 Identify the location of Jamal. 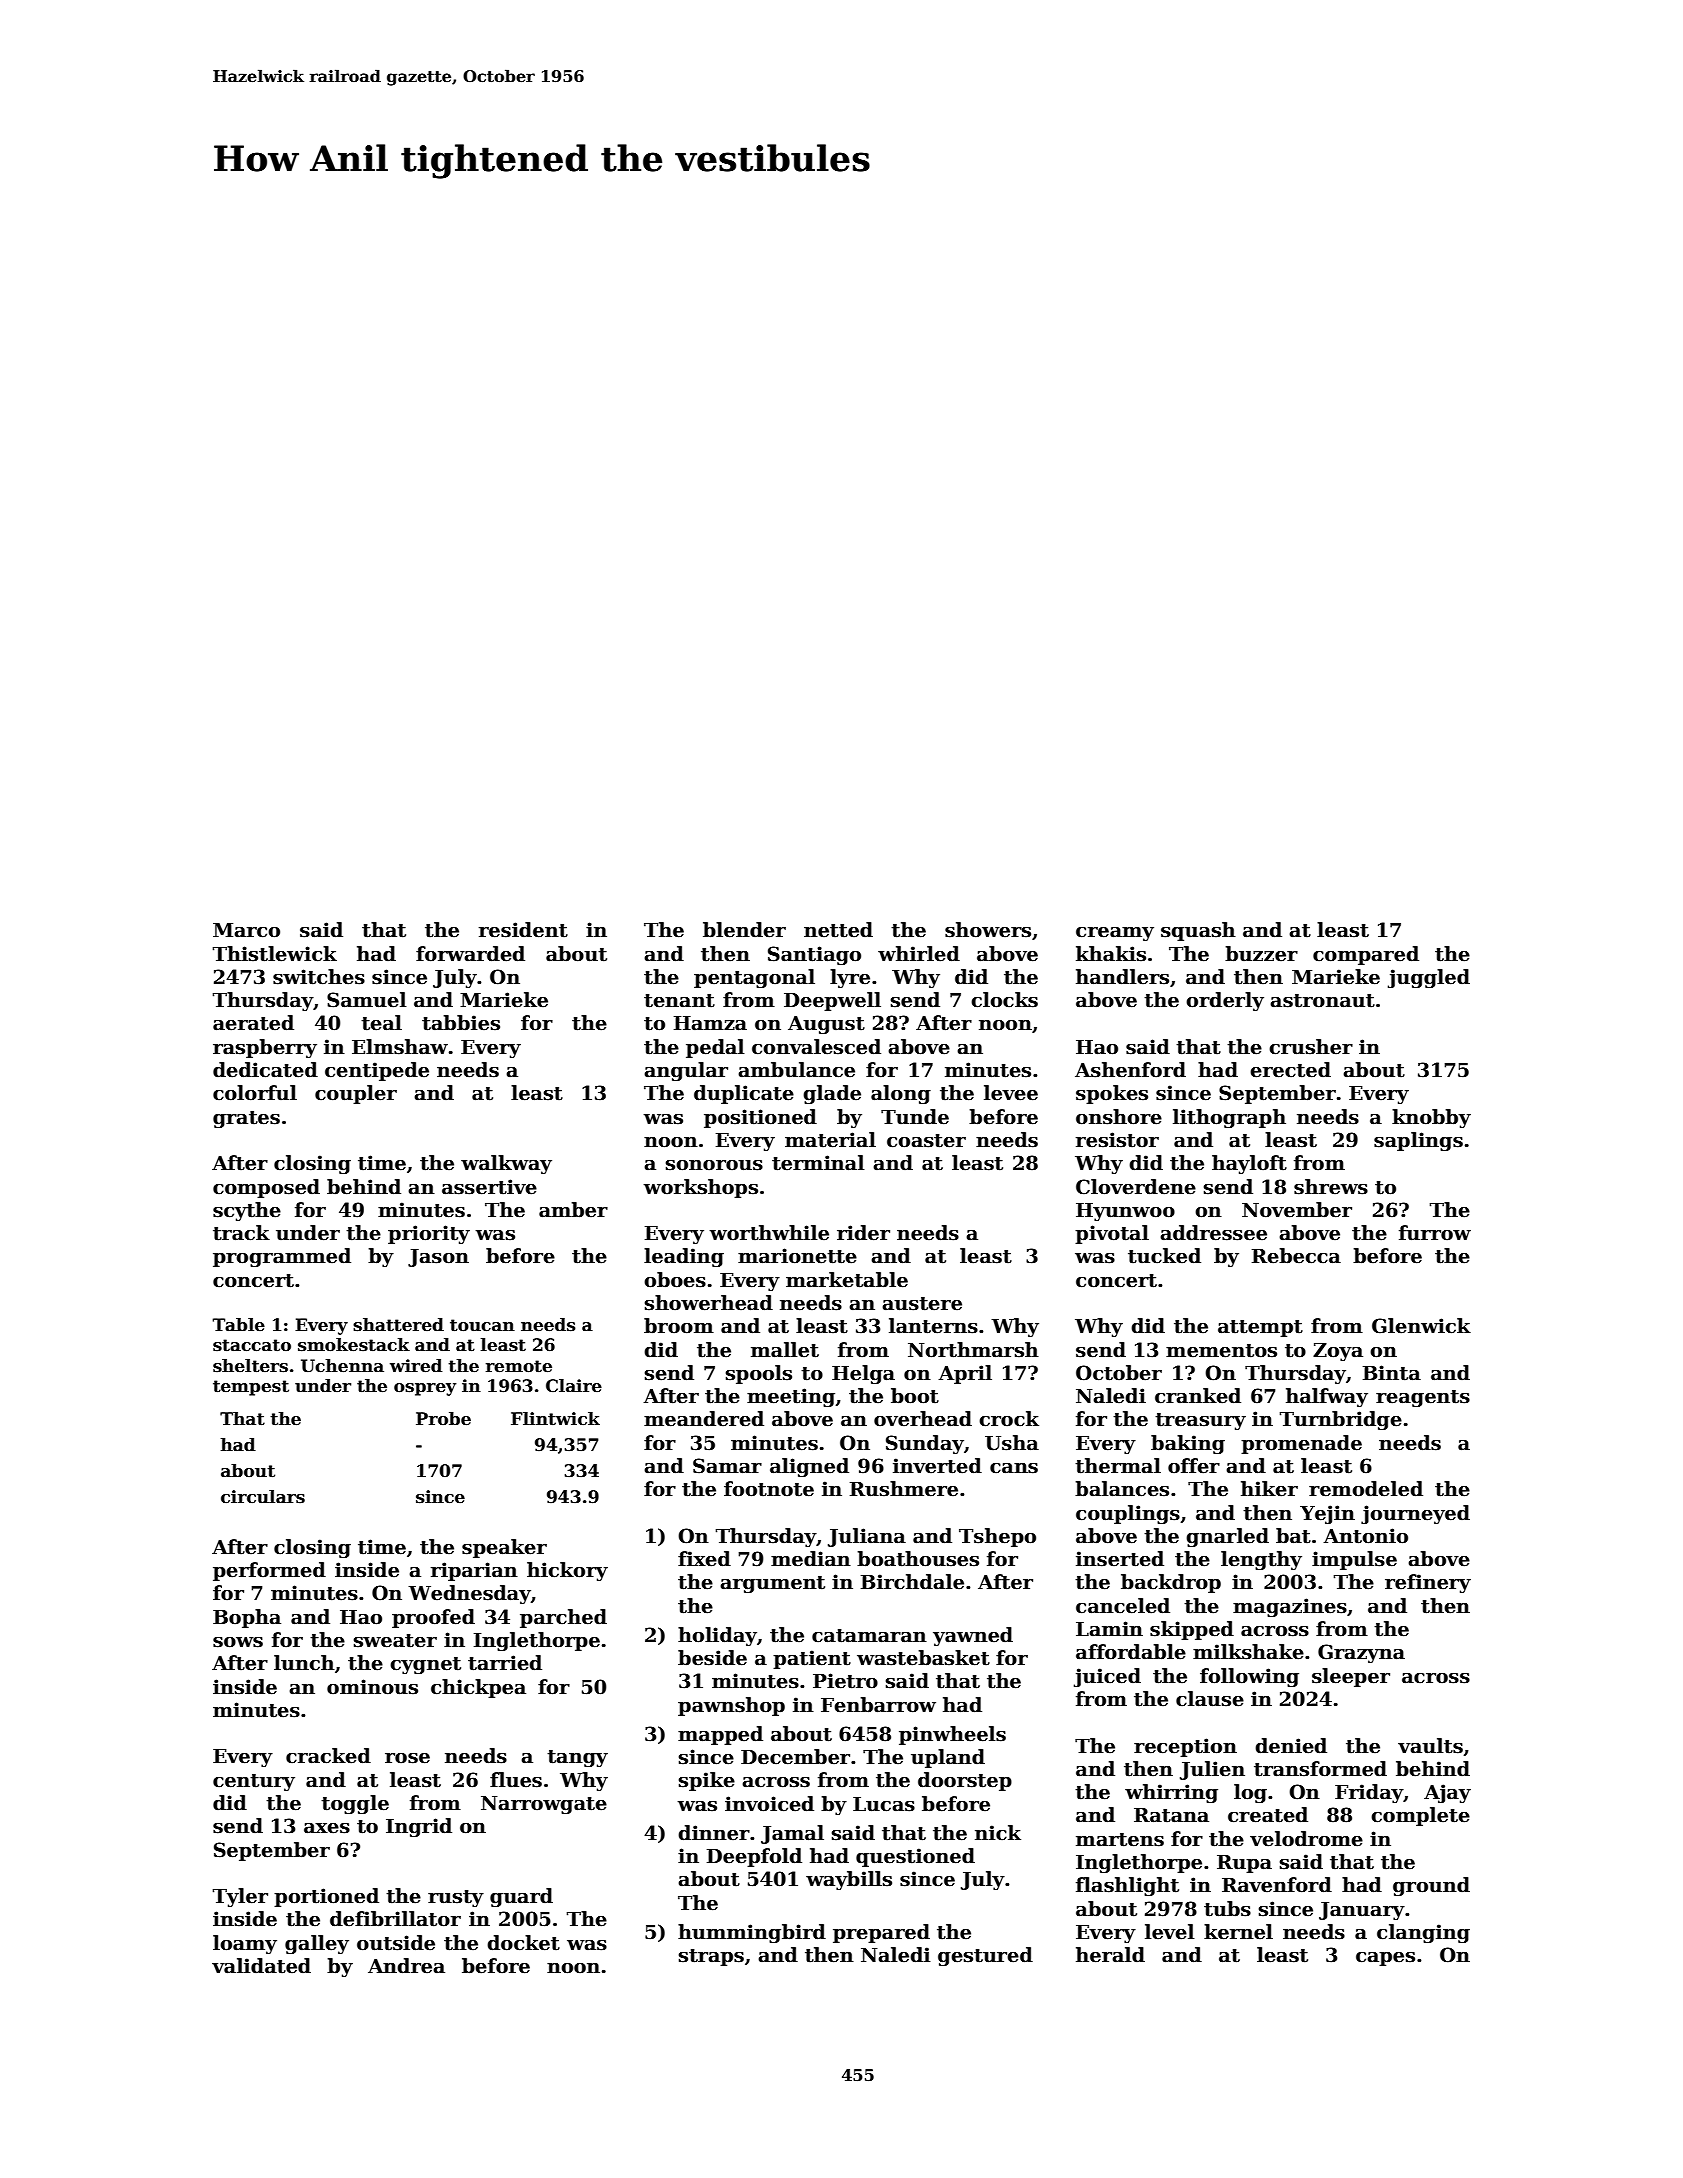
(792, 1834).
